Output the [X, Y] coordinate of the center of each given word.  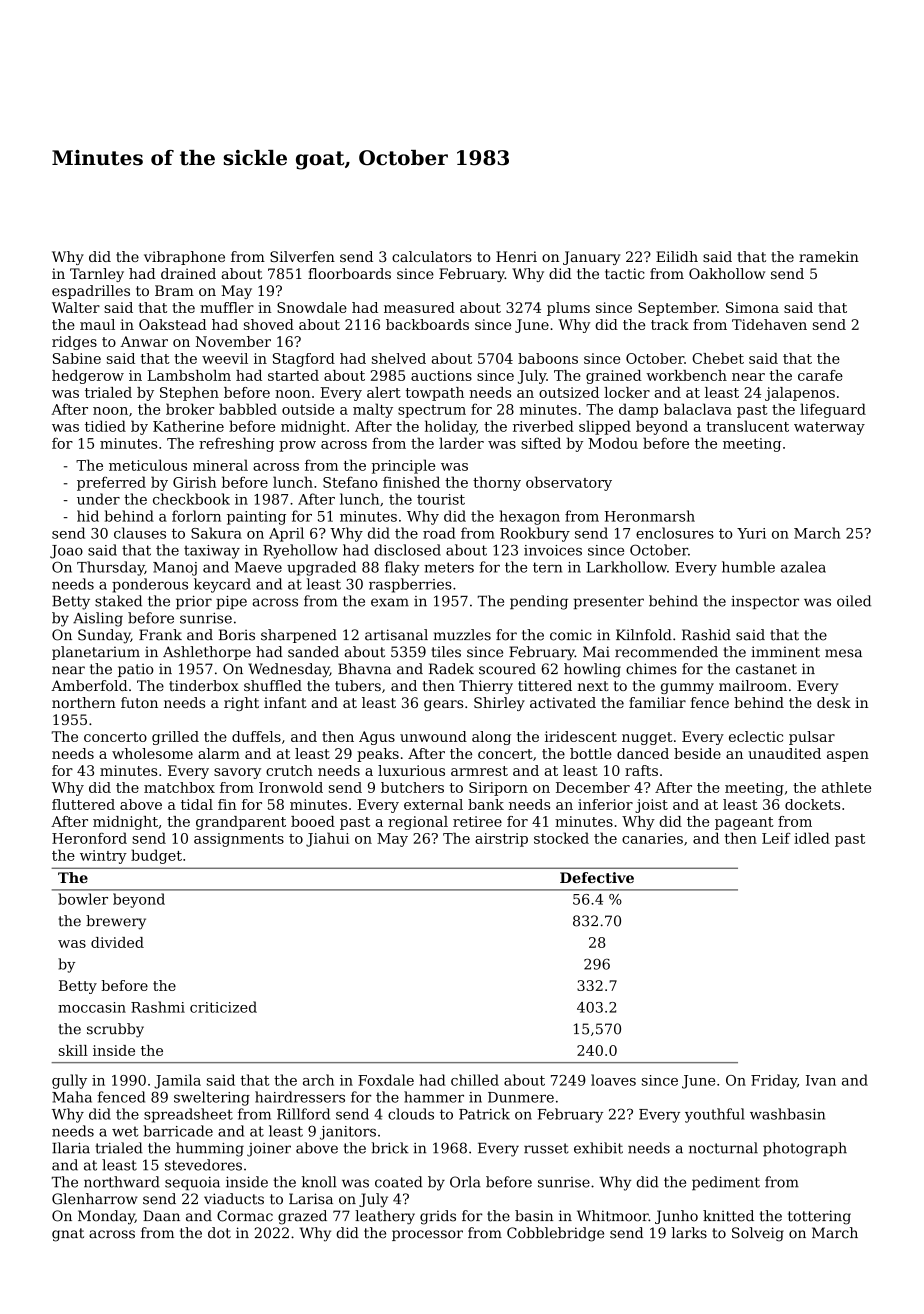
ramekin [829, 256]
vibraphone [184, 258]
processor [427, 1235]
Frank [160, 635]
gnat [68, 1235]
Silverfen [302, 256]
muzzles [462, 635]
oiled [854, 601]
